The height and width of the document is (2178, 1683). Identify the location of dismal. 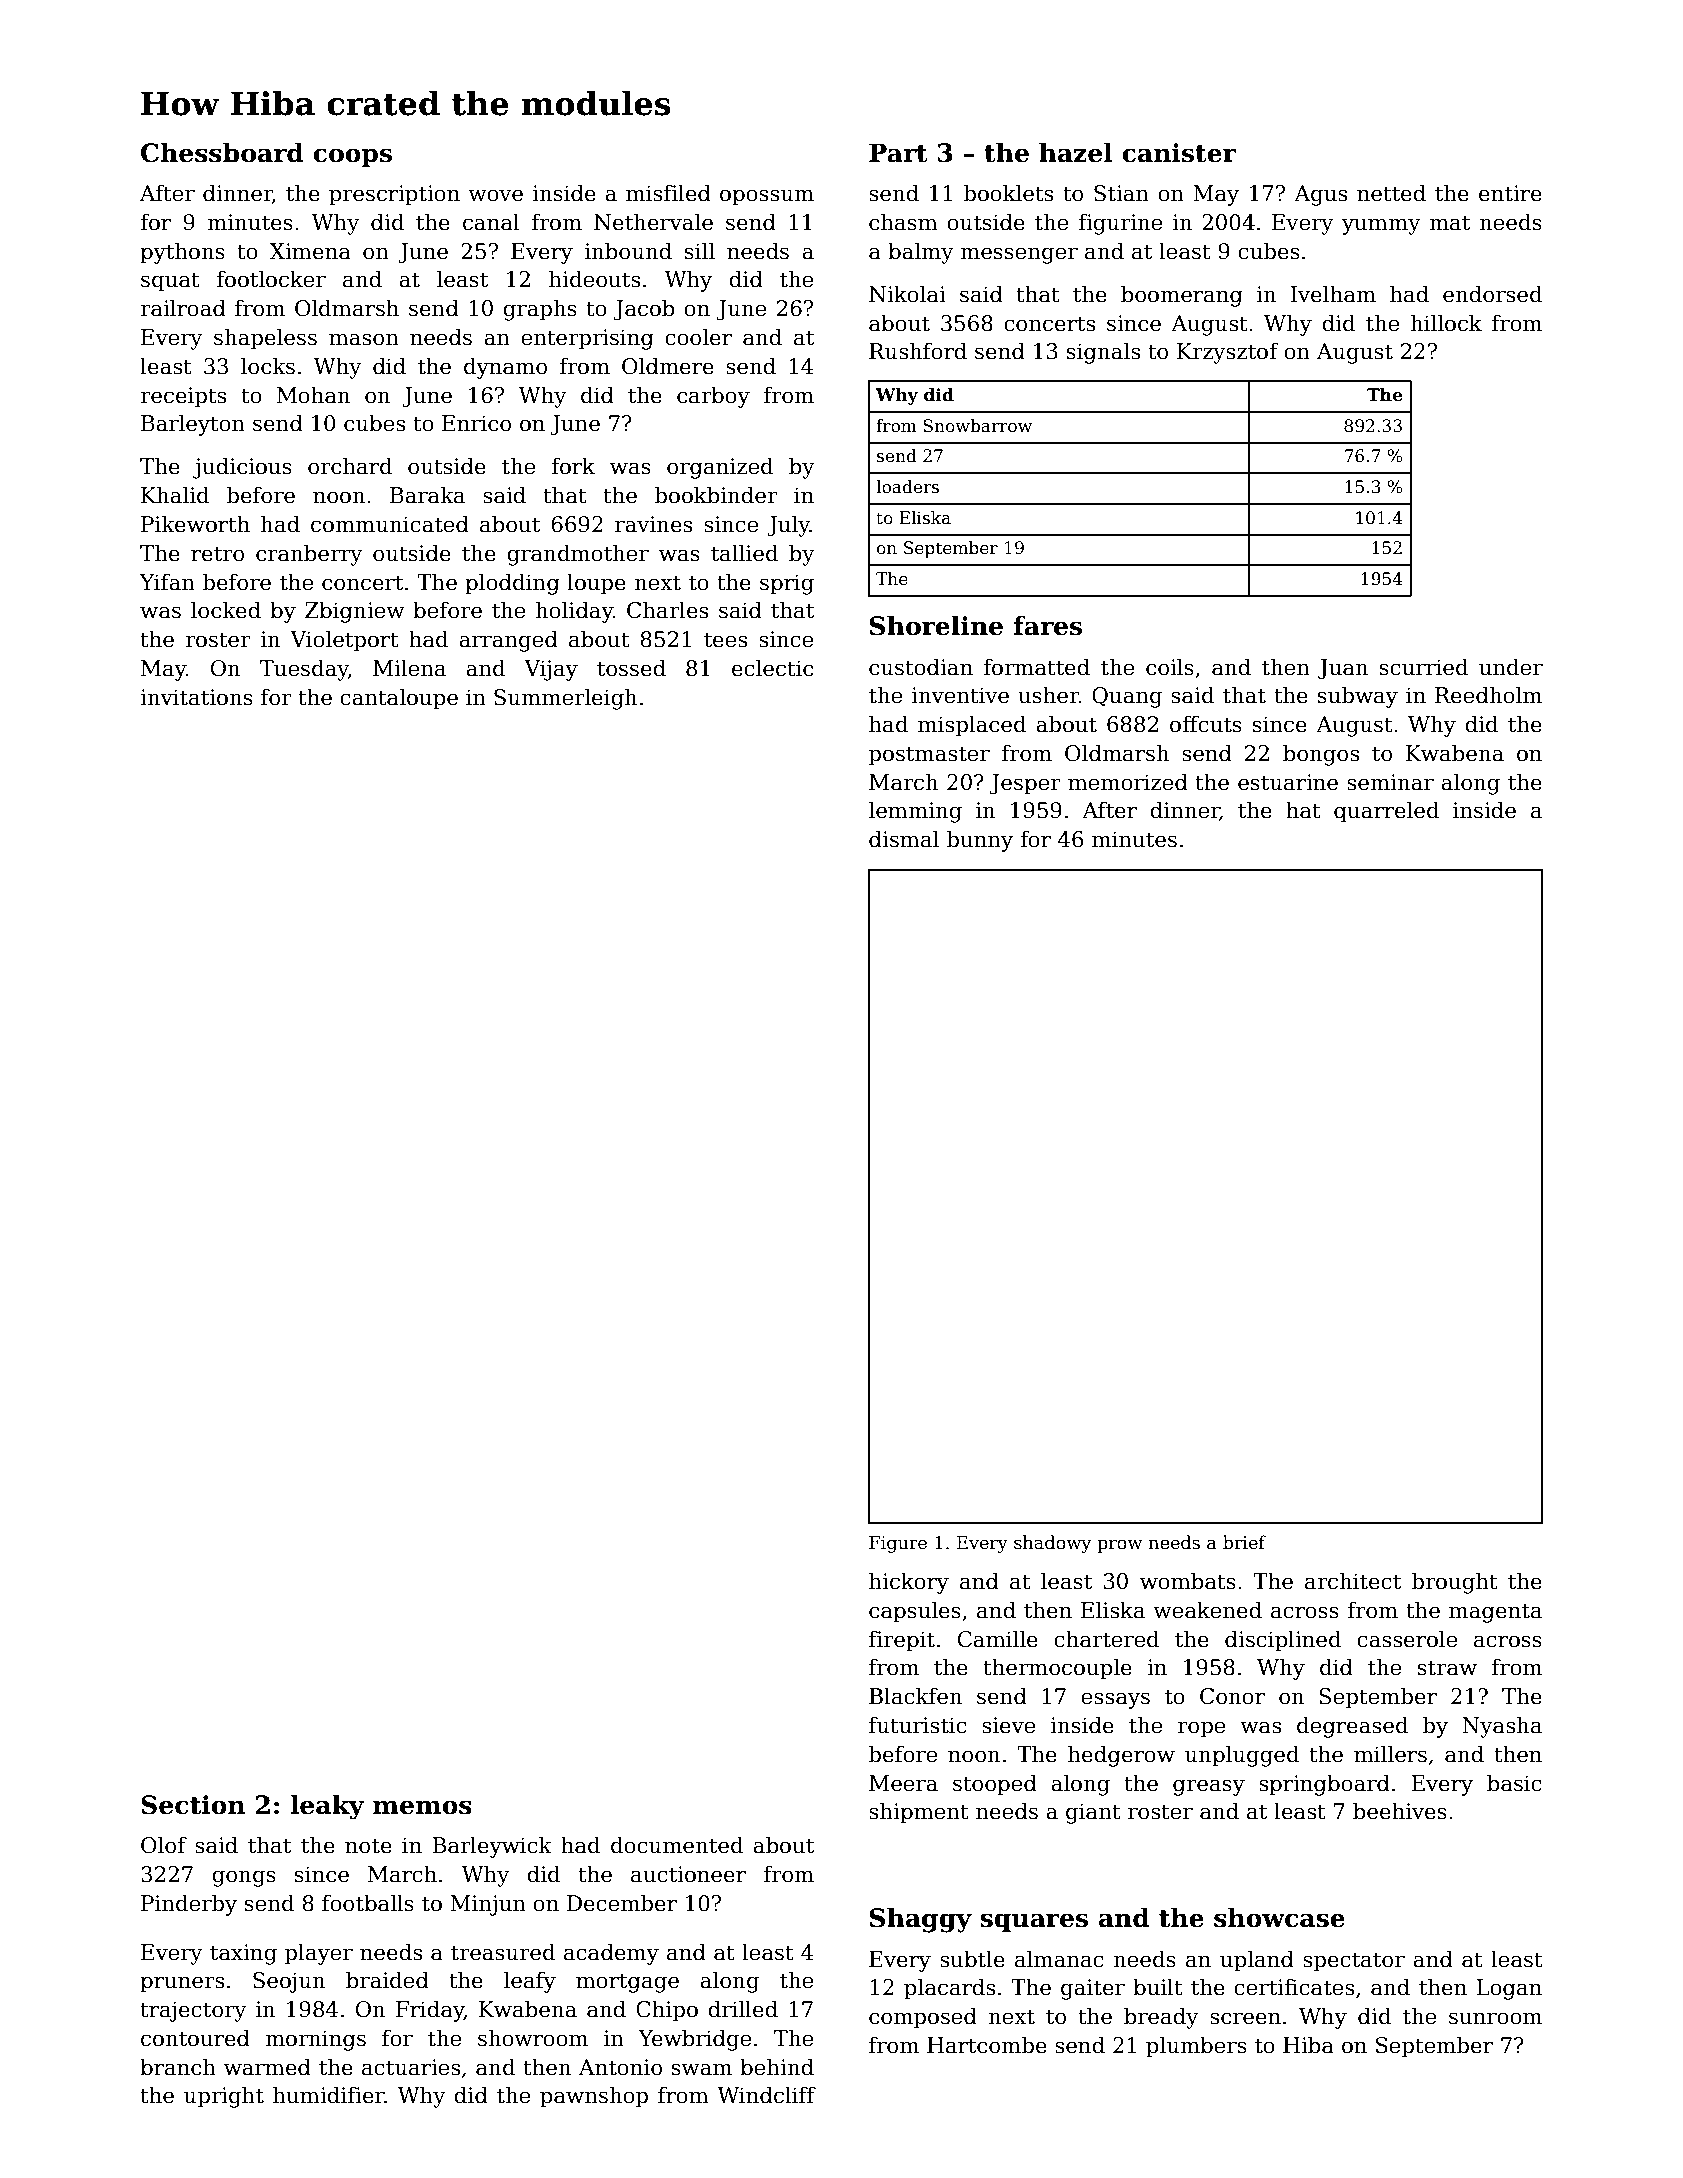
(904, 839).
